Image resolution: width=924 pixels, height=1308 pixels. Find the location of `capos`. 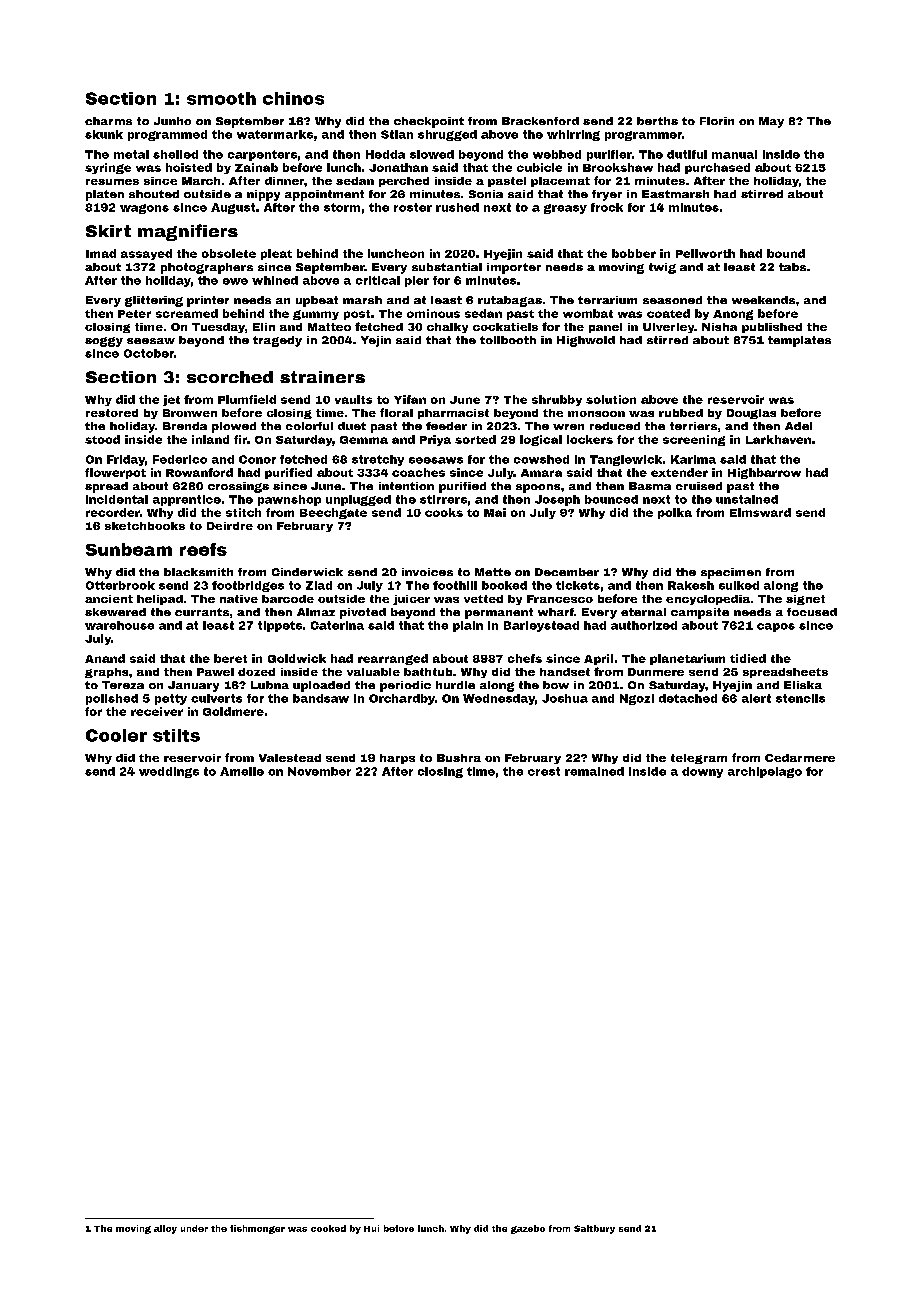

capos is located at coordinates (776, 627).
